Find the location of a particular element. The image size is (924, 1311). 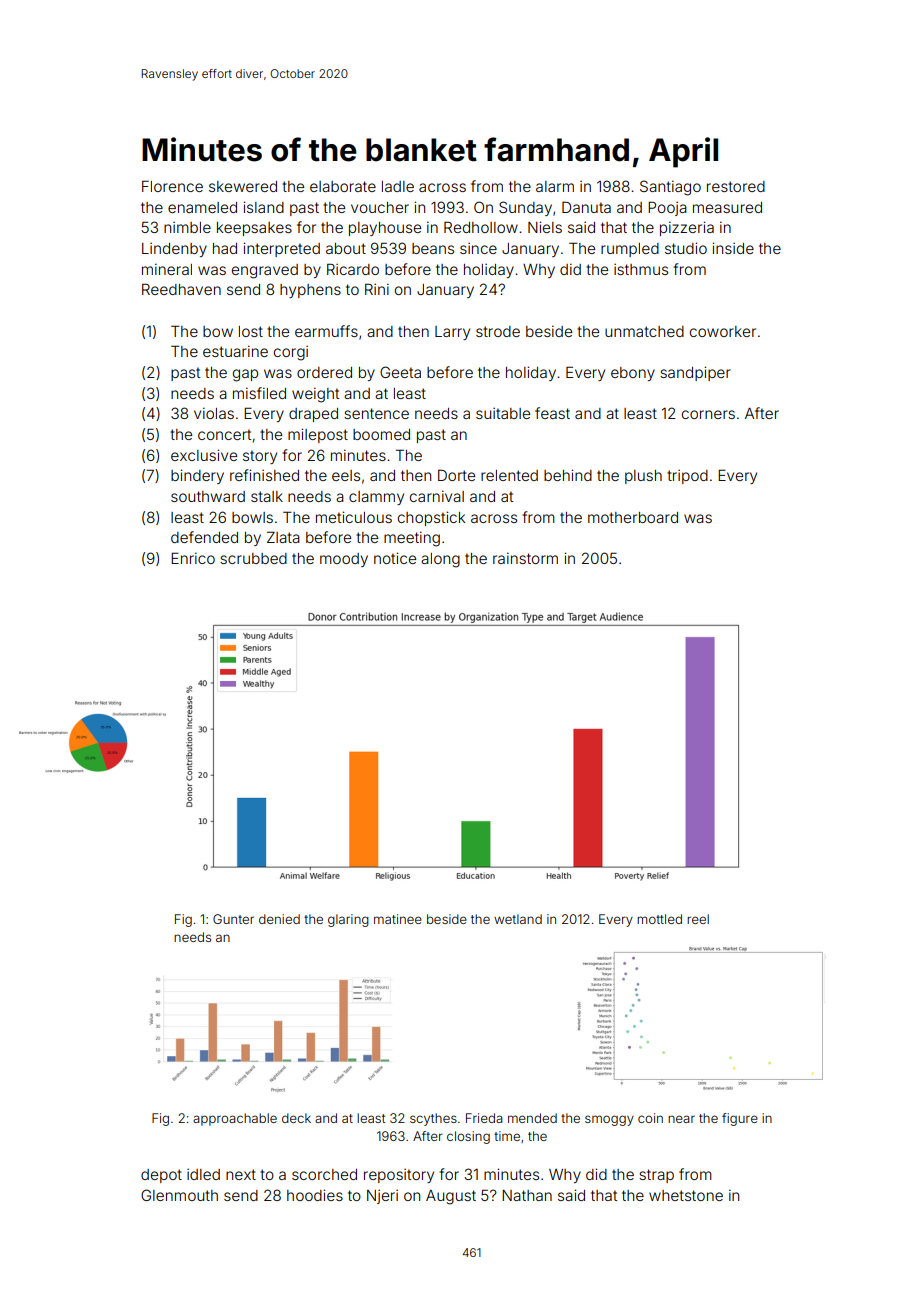

Gunter is located at coordinates (233, 919).
